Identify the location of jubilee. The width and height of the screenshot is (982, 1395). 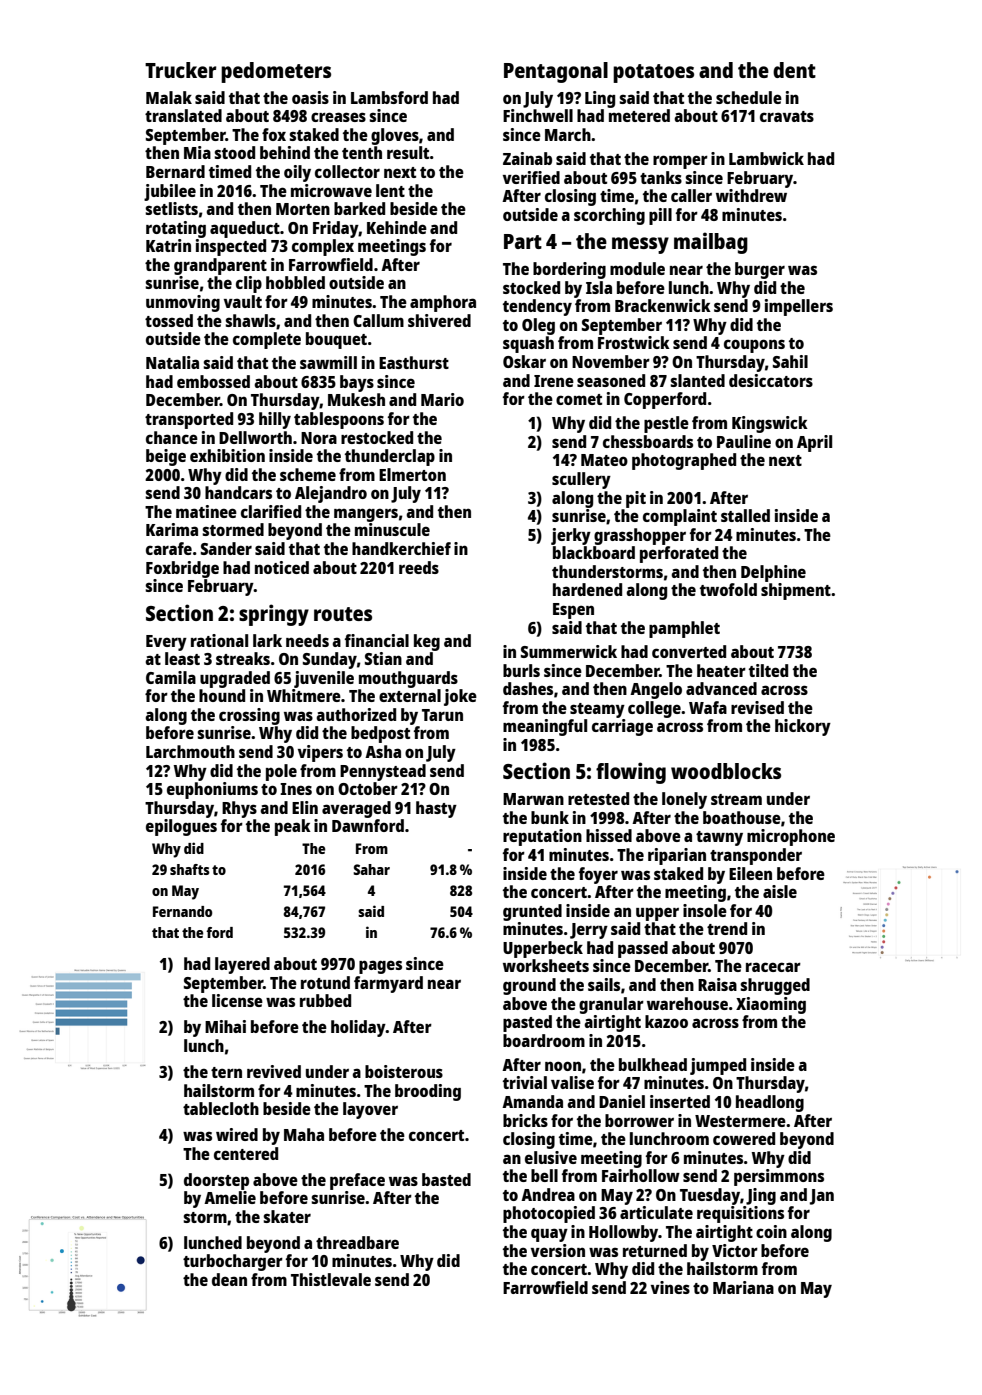
(170, 192).
